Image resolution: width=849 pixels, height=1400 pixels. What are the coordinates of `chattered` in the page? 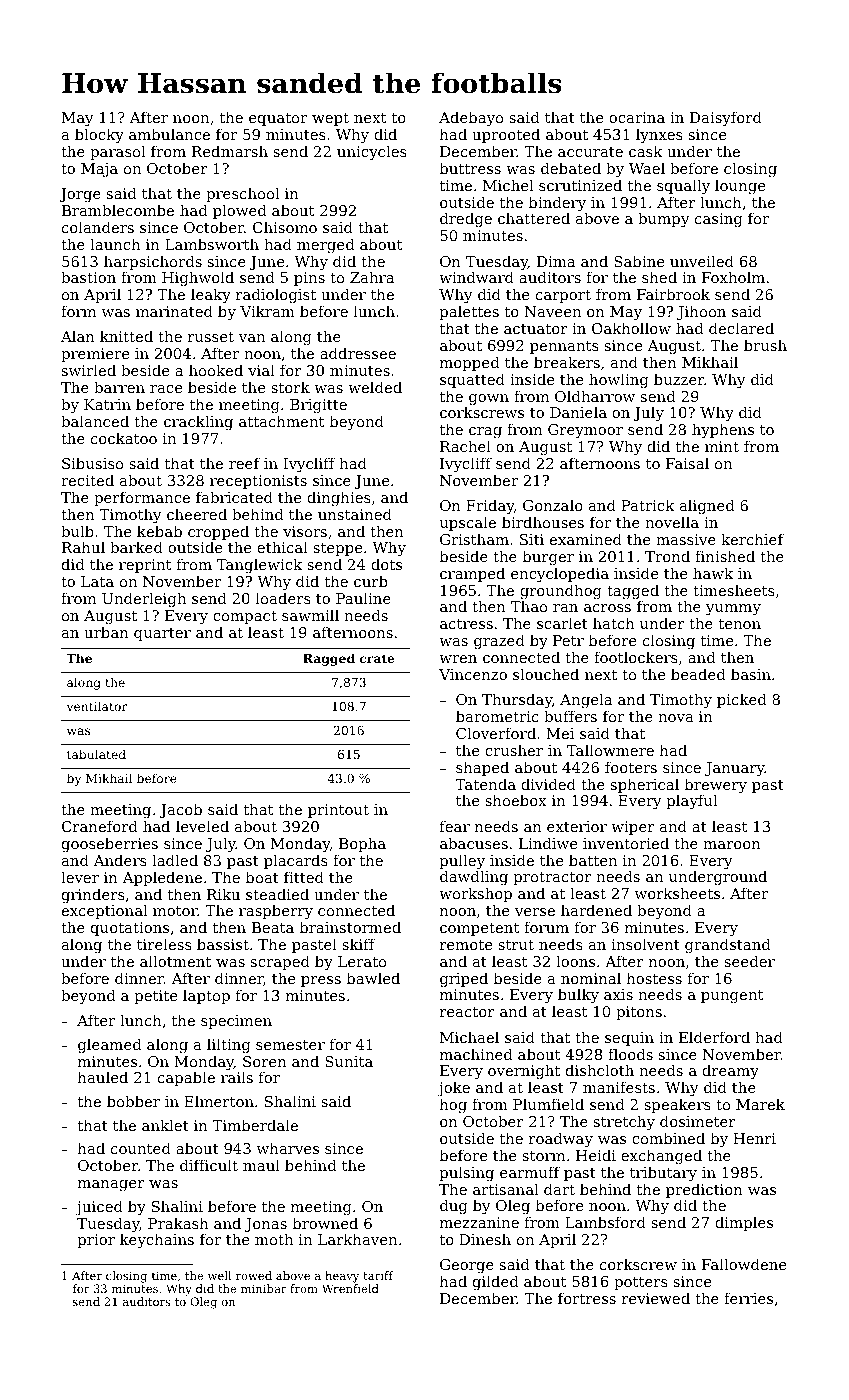 It's located at (534, 218).
